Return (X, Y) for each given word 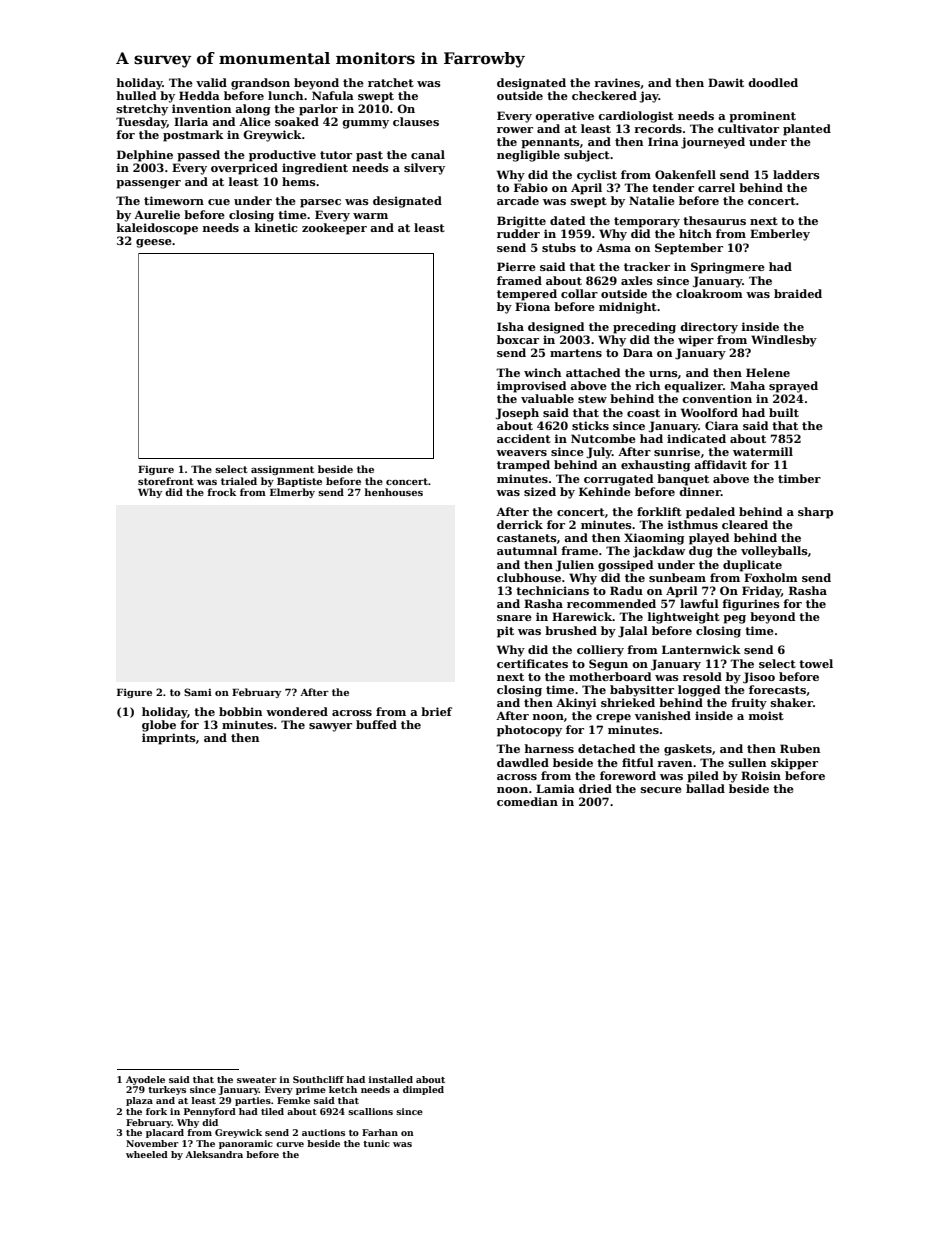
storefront (166, 481)
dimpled (423, 1090)
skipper (794, 764)
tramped (523, 466)
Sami (198, 692)
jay (649, 97)
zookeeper (334, 229)
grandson (260, 84)
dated (568, 220)
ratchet (391, 82)
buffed (376, 724)
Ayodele (145, 1080)
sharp (815, 513)
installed (391, 1079)
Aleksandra (214, 1154)
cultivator (748, 128)
